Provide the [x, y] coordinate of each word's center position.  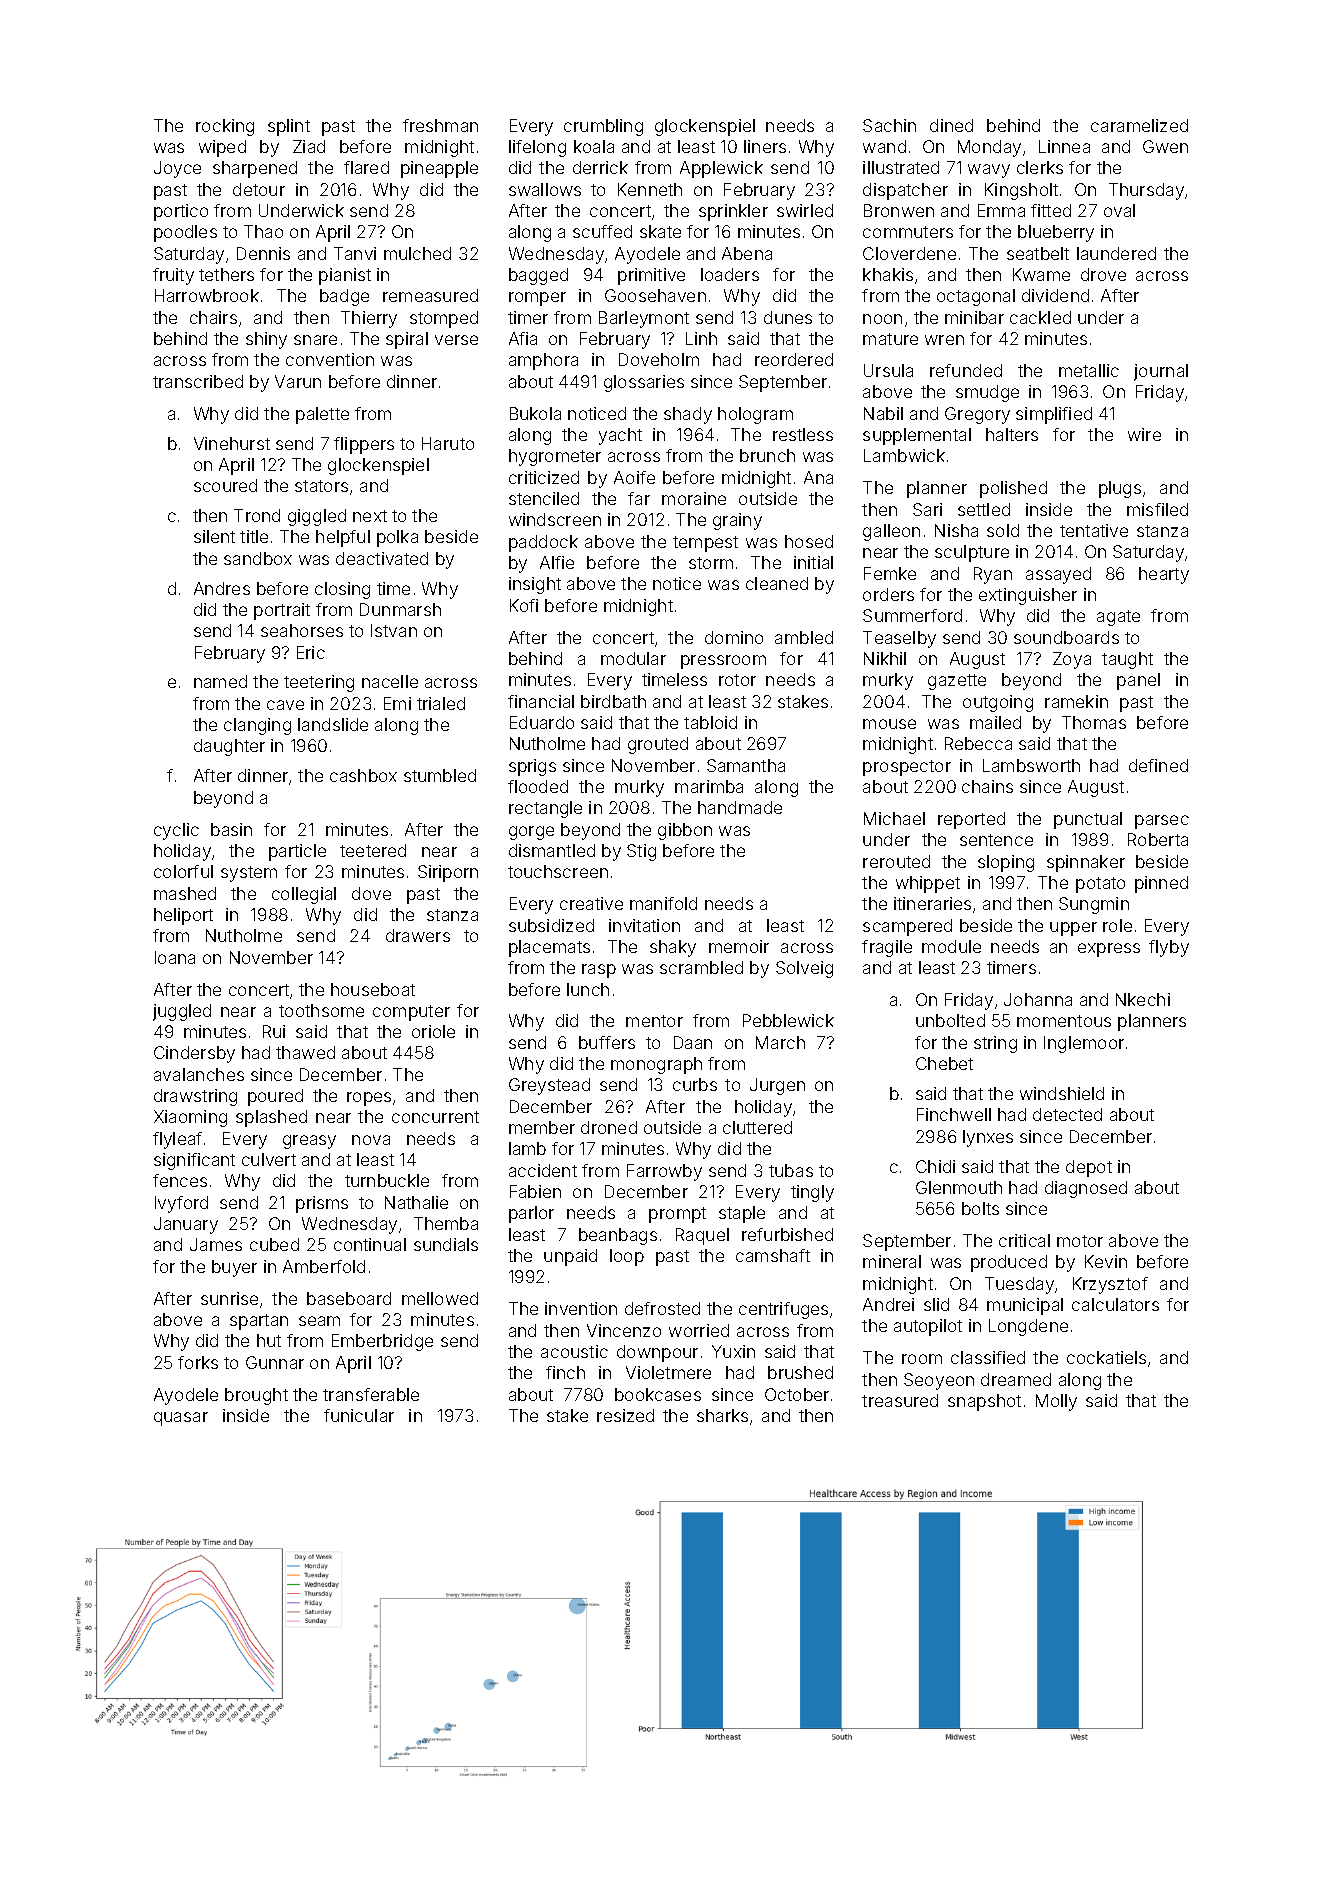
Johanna [1038, 999]
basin [231, 829]
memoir [739, 946]
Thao [263, 231]
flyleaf [177, 1140]
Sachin [889, 125]
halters [1012, 434]
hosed [809, 541]
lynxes [988, 1138]
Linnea [1064, 146]
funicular [359, 1415]
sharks [722, 1415]
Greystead [549, 1086]
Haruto [448, 443]
